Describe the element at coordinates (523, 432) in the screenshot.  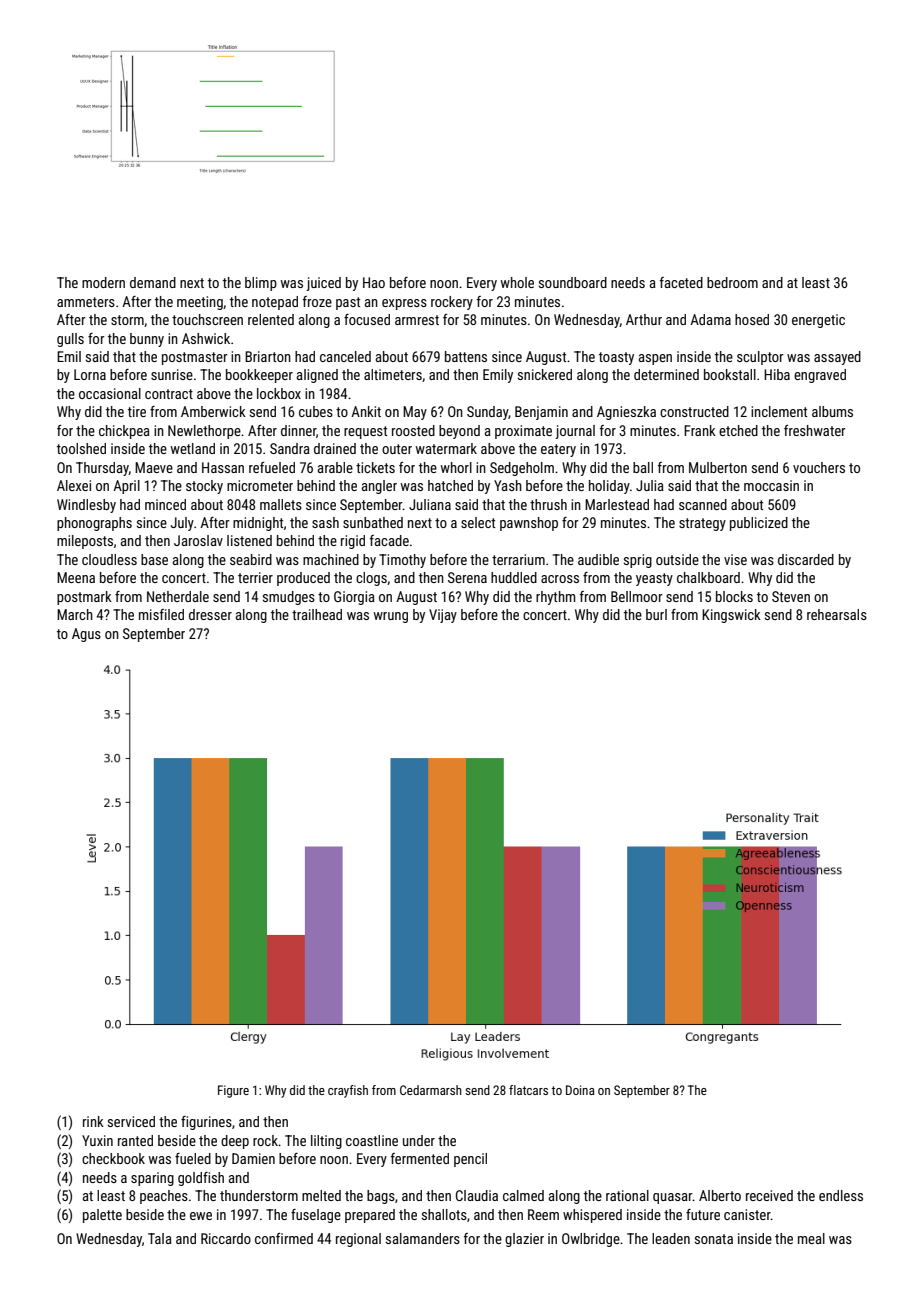
I see `proximate` at that location.
